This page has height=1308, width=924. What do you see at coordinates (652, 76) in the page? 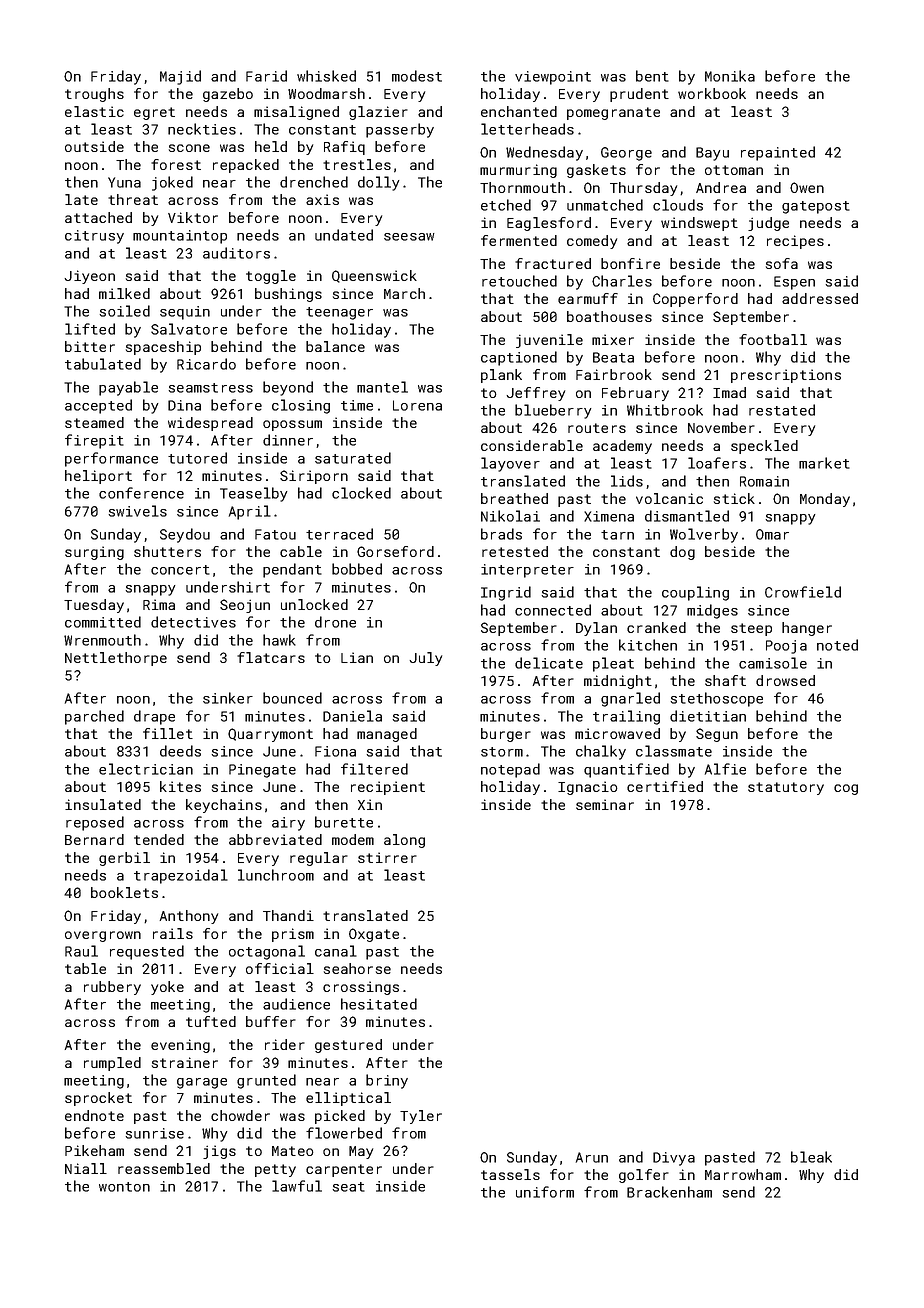
I see `bent` at bounding box center [652, 76].
